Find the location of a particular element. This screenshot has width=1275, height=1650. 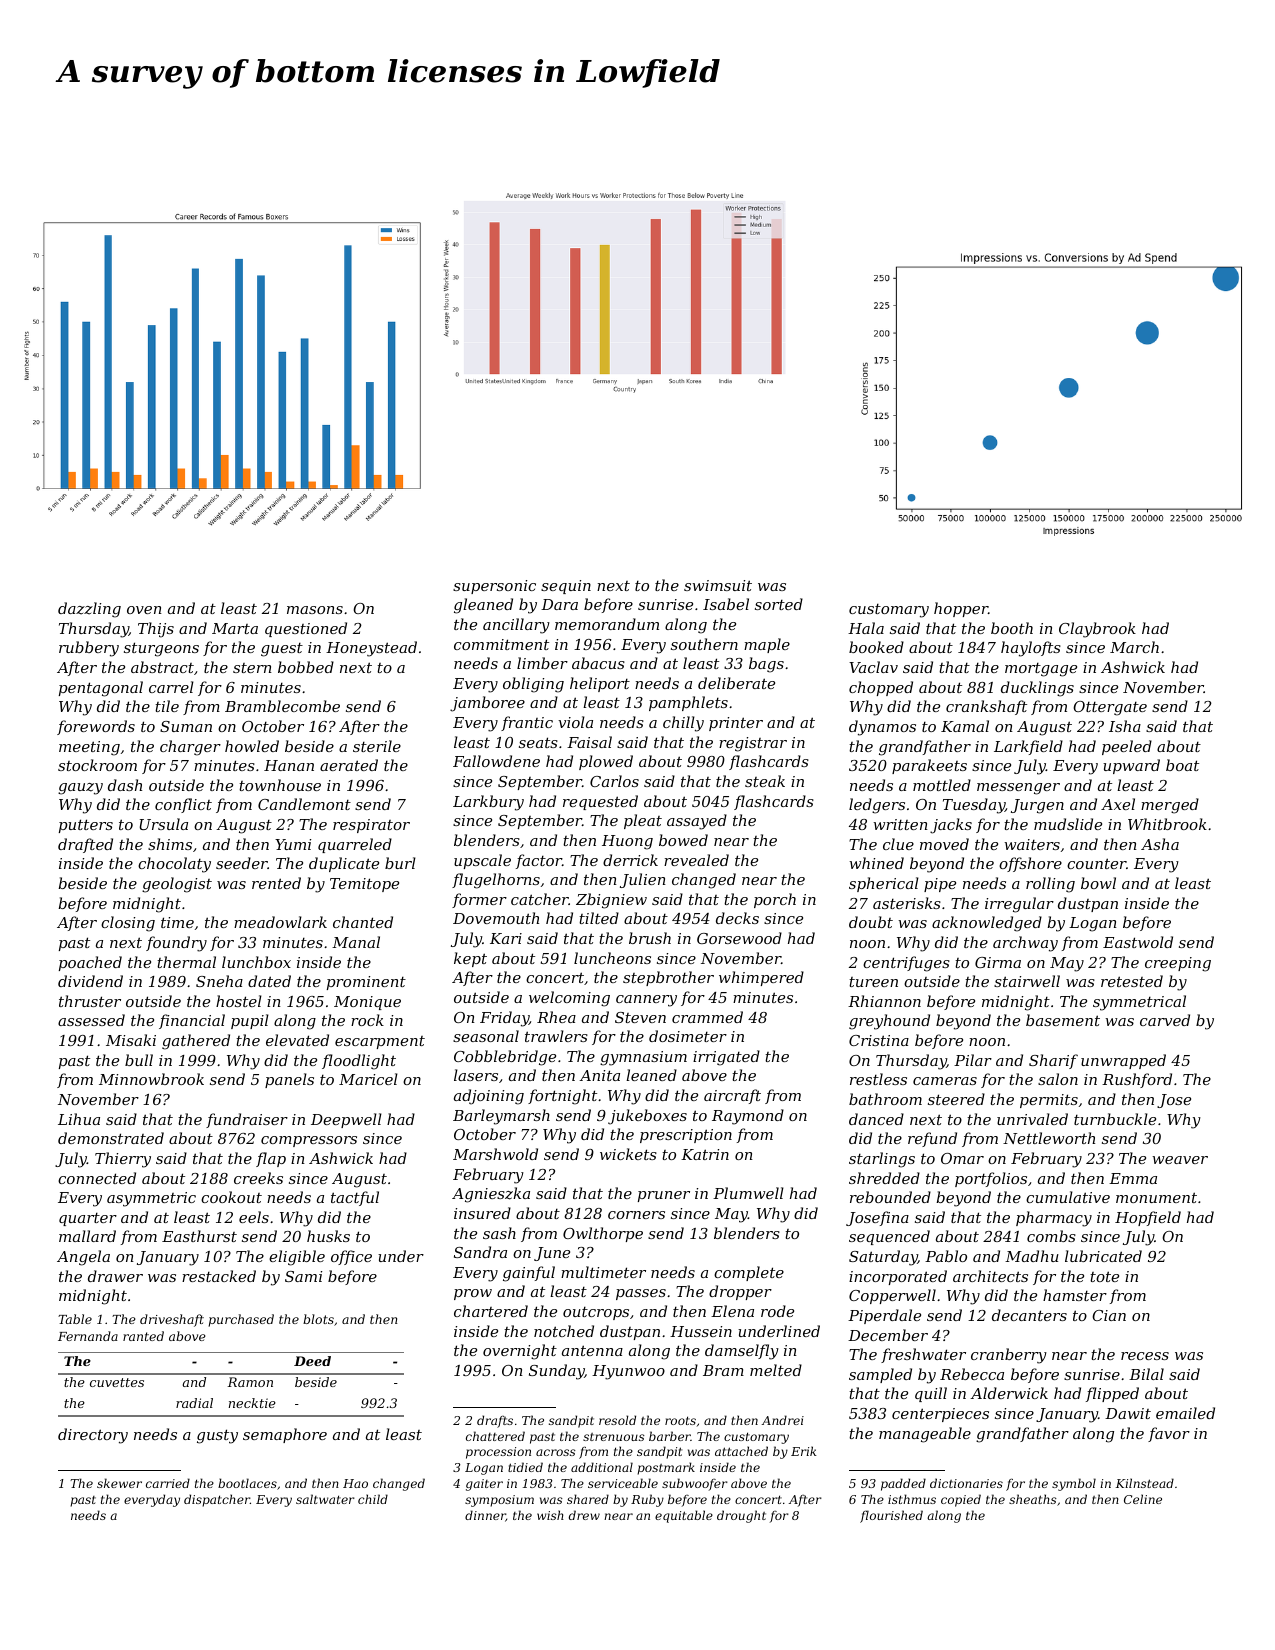

Madhu is located at coordinates (1032, 1256).
